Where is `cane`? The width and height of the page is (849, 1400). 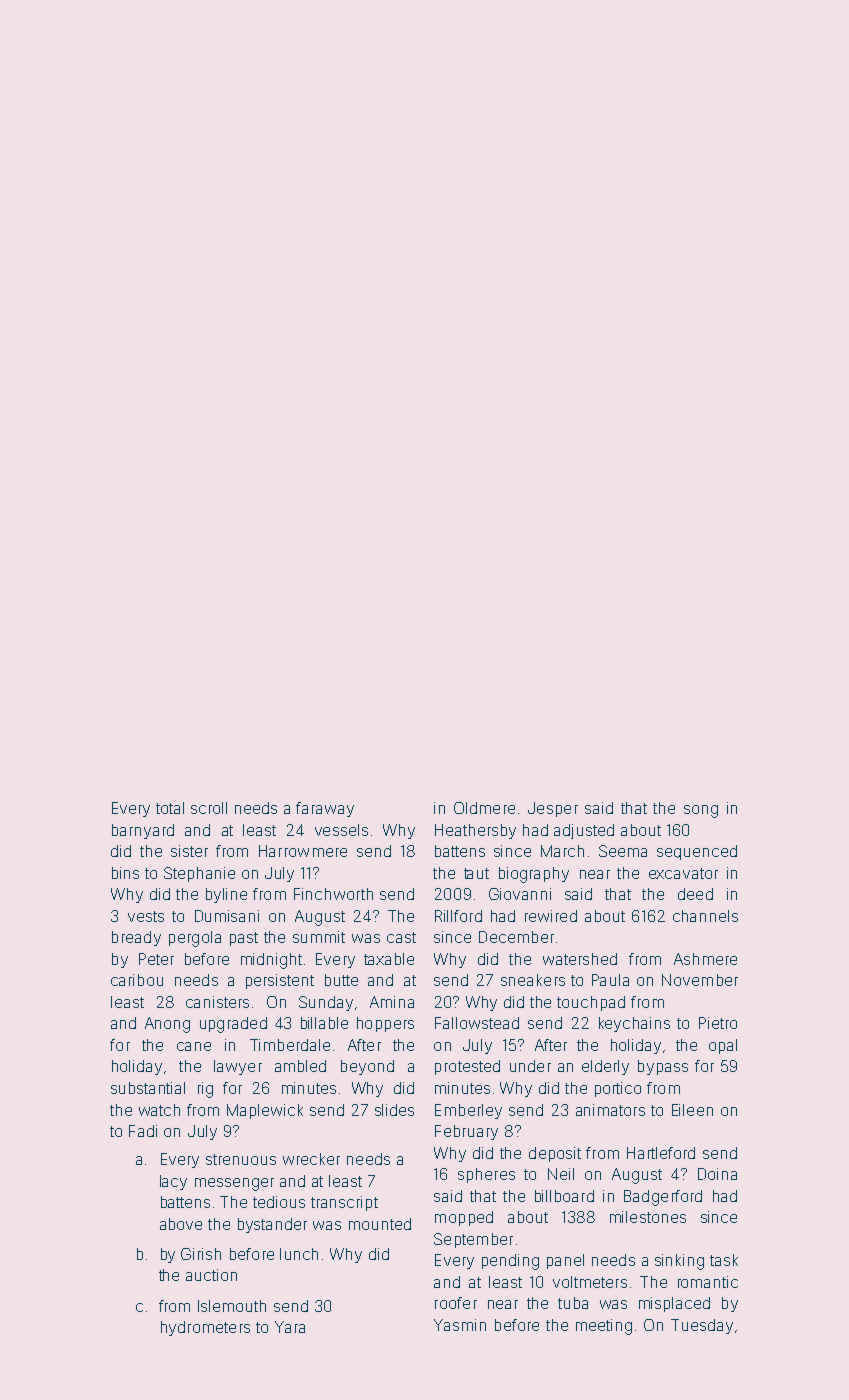 cane is located at coordinates (194, 1046).
